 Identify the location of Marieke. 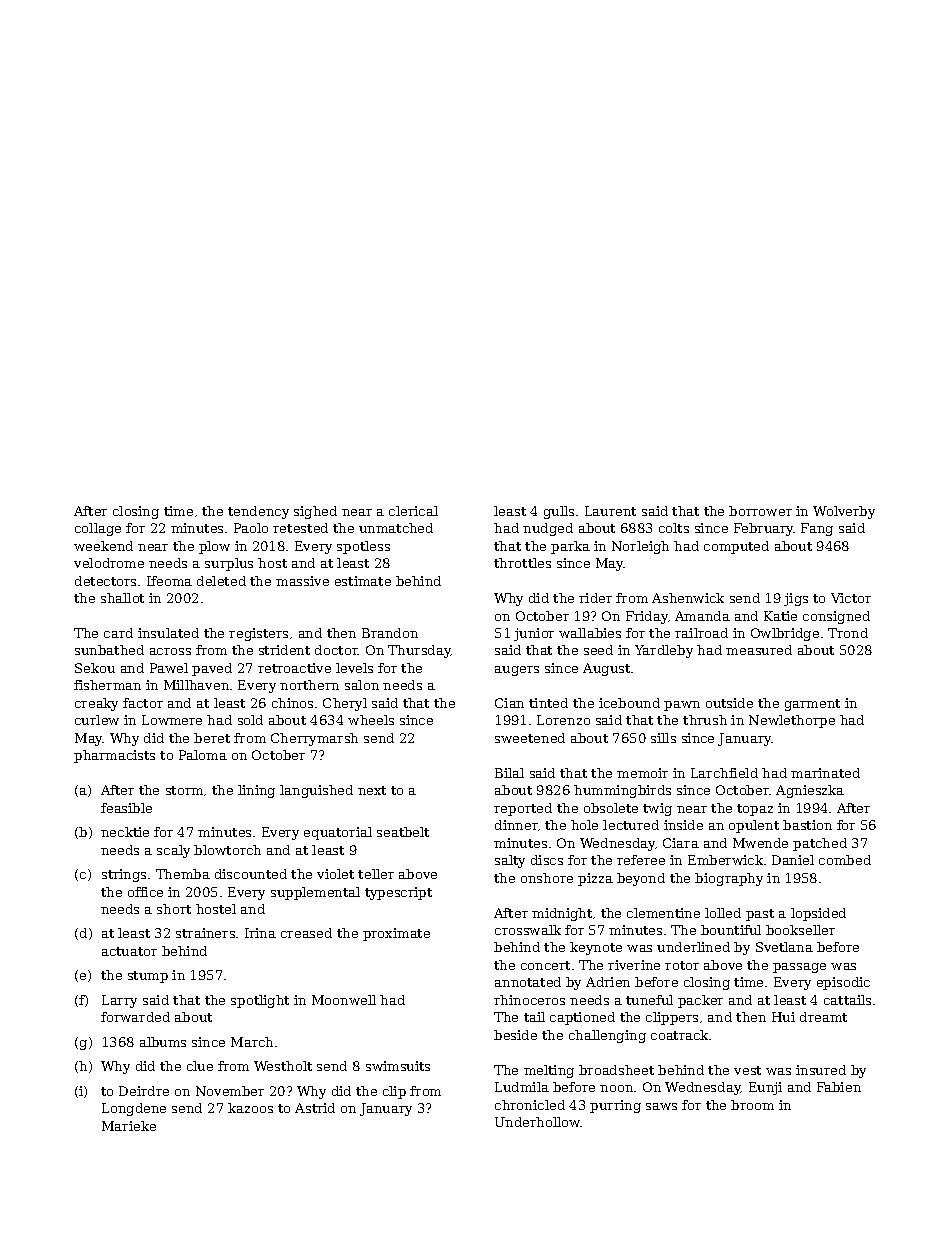
(129, 1126).
